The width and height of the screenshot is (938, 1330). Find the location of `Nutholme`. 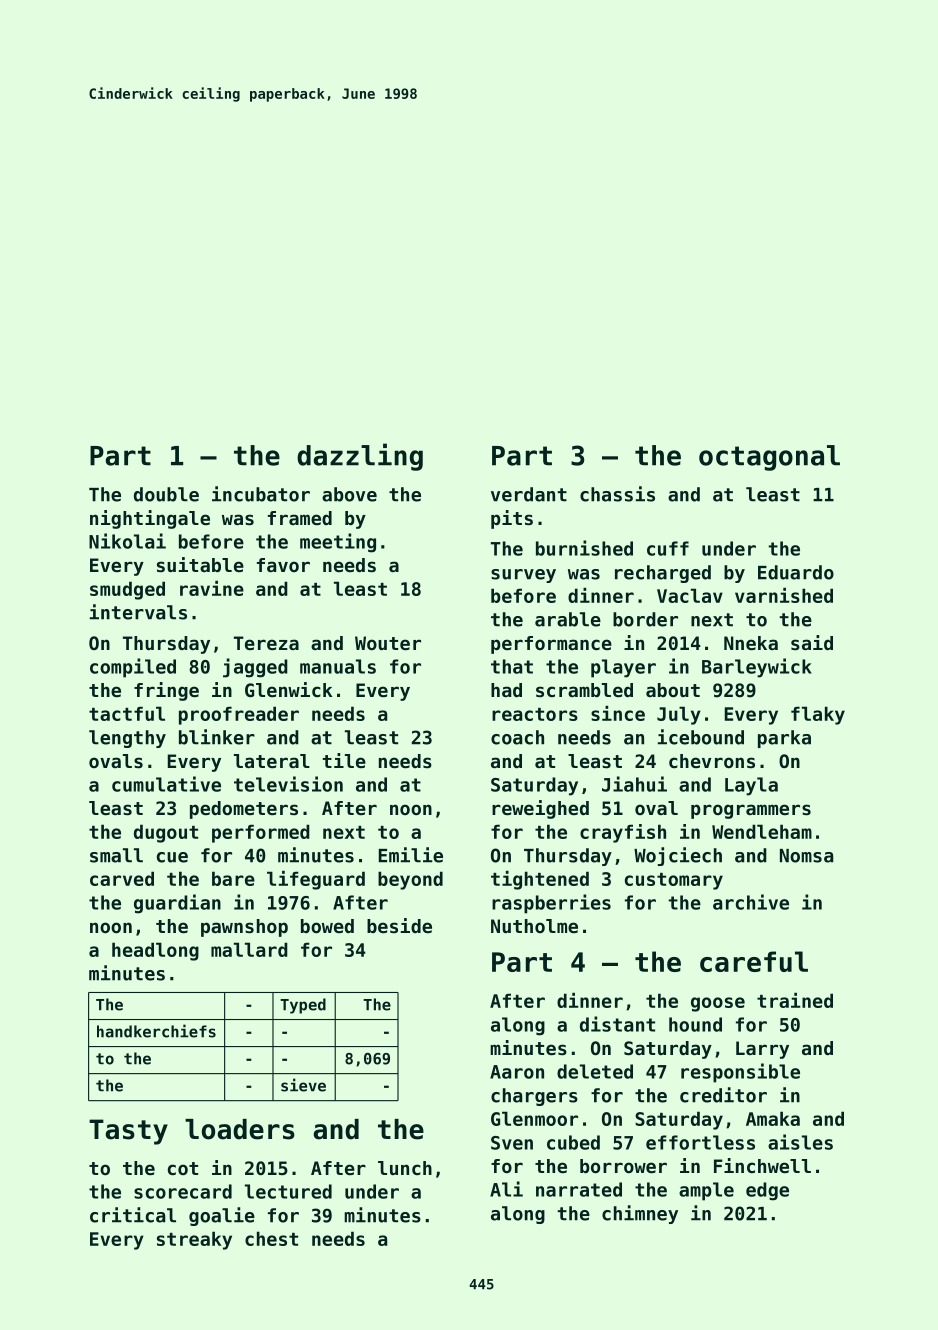

Nutholme is located at coordinates (534, 926).
